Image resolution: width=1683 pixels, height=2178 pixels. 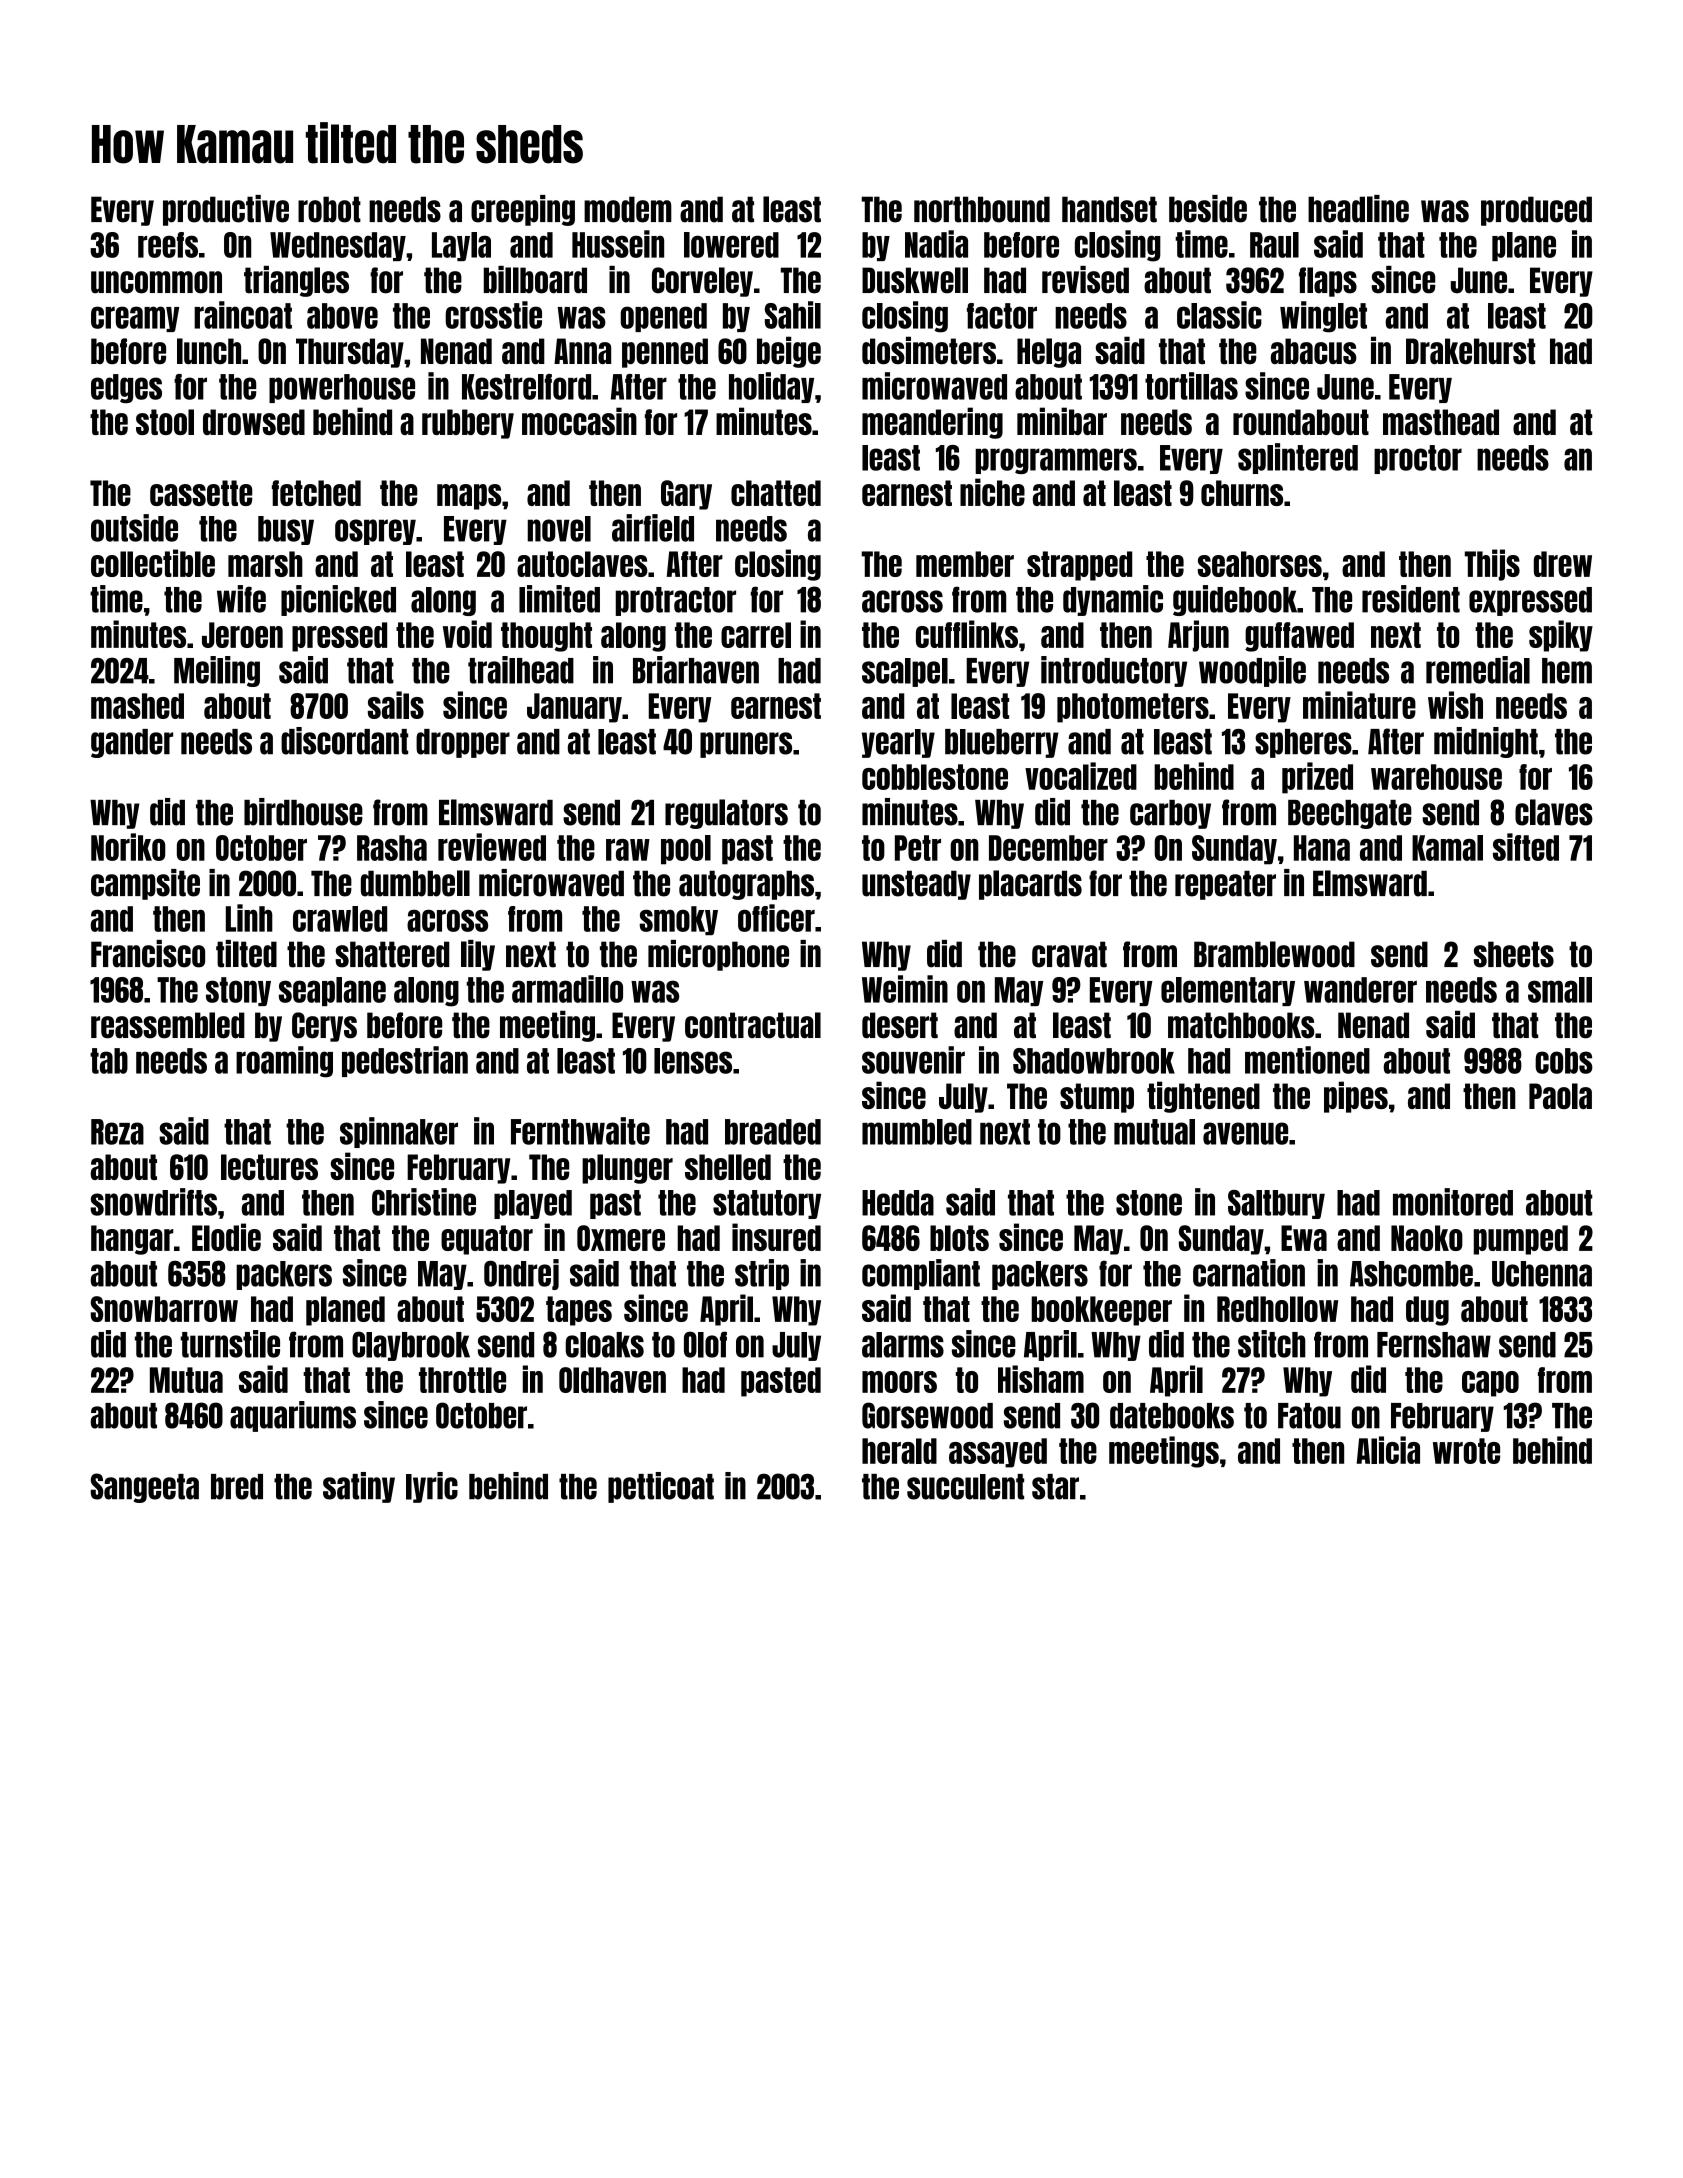 What do you see at coordinates (432, 1487) in the page?
I see `lyric` at bounding box center [432, 1487].
